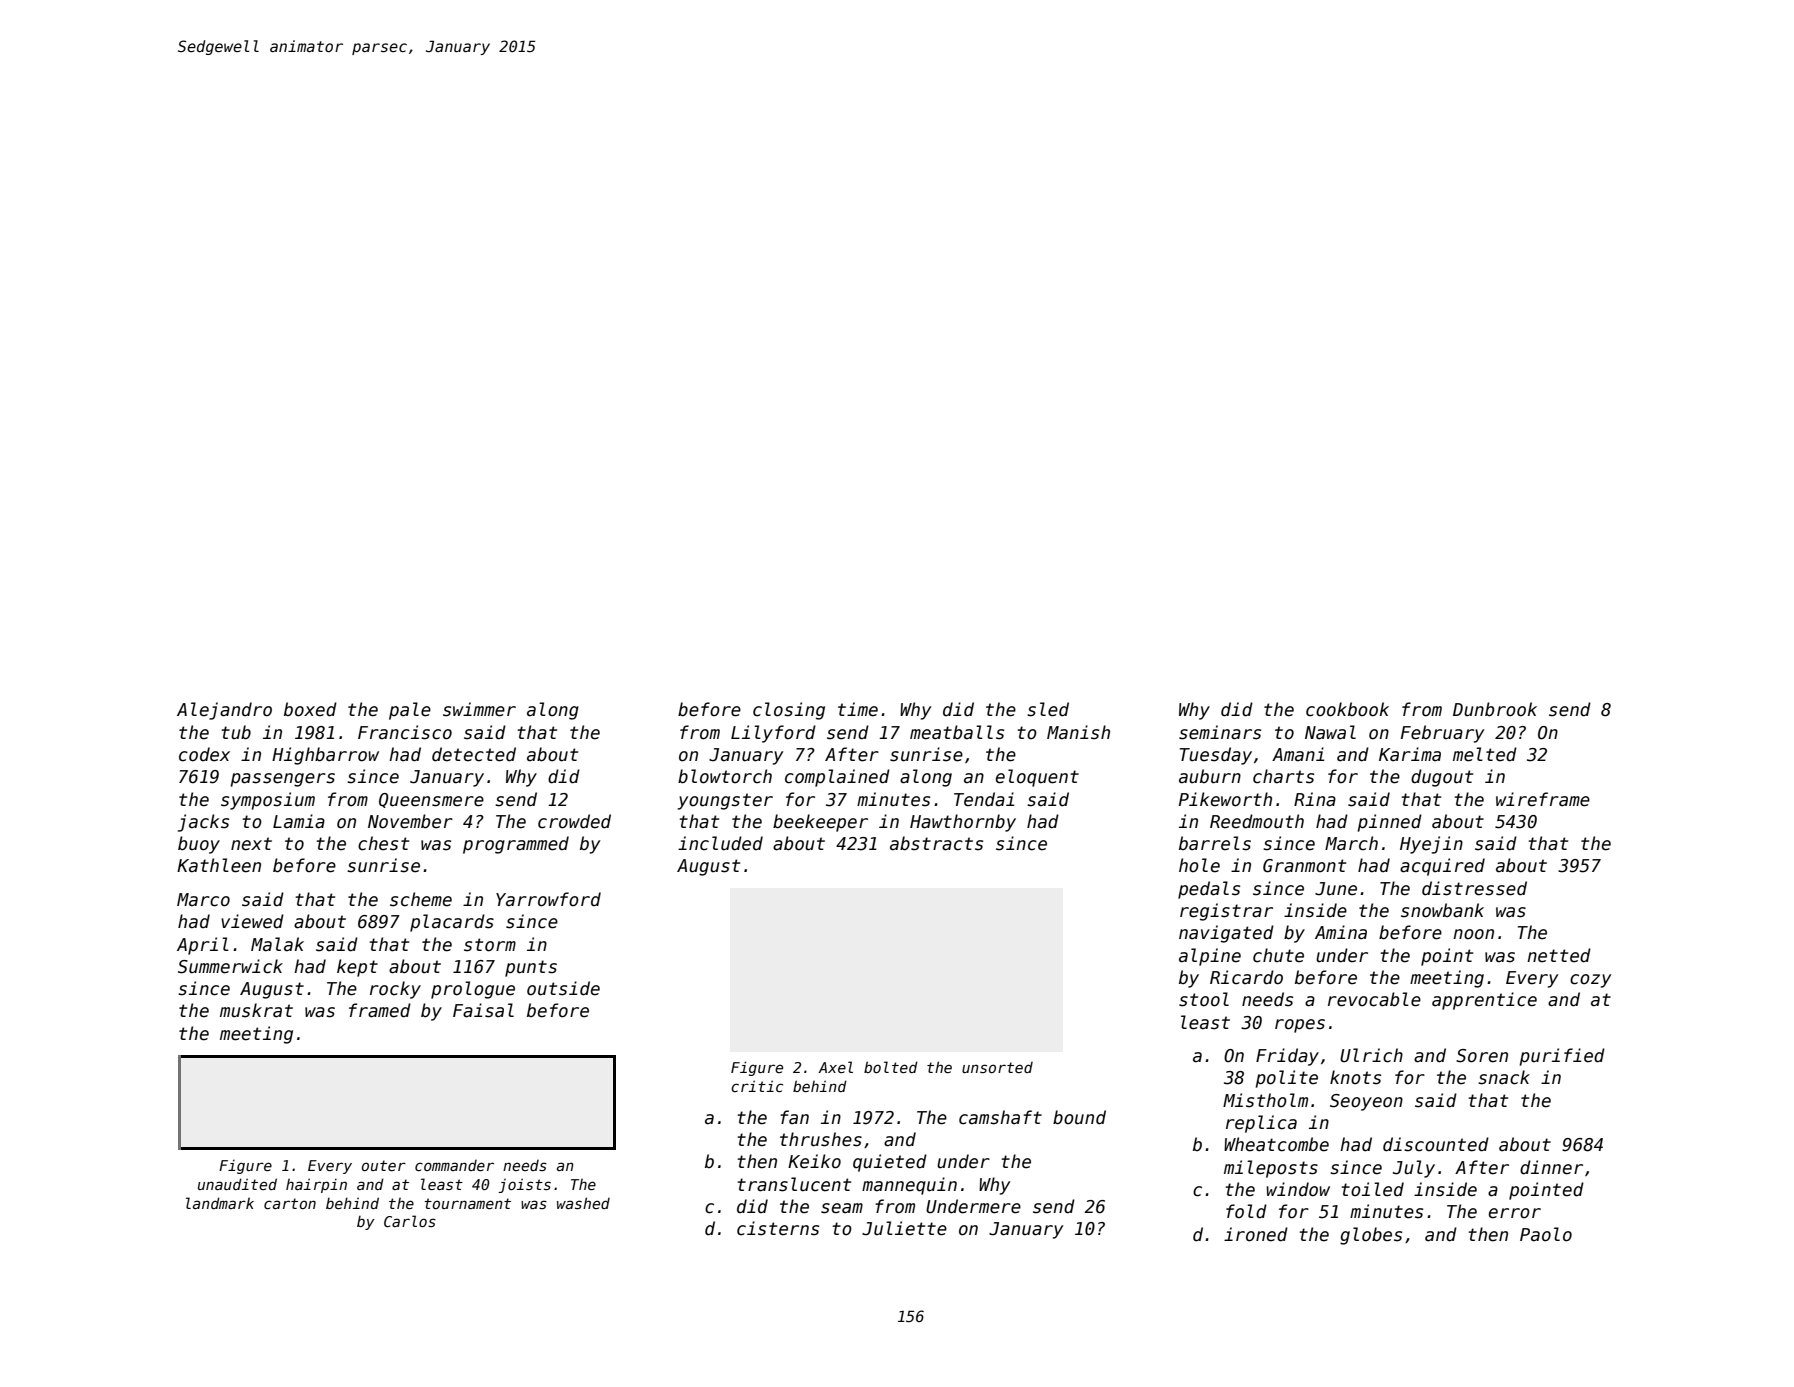 The width and height of the page is (1794, 1387). Describe the element at coordinates (256, 1010) in the page. I see `muskrat` at that location.
